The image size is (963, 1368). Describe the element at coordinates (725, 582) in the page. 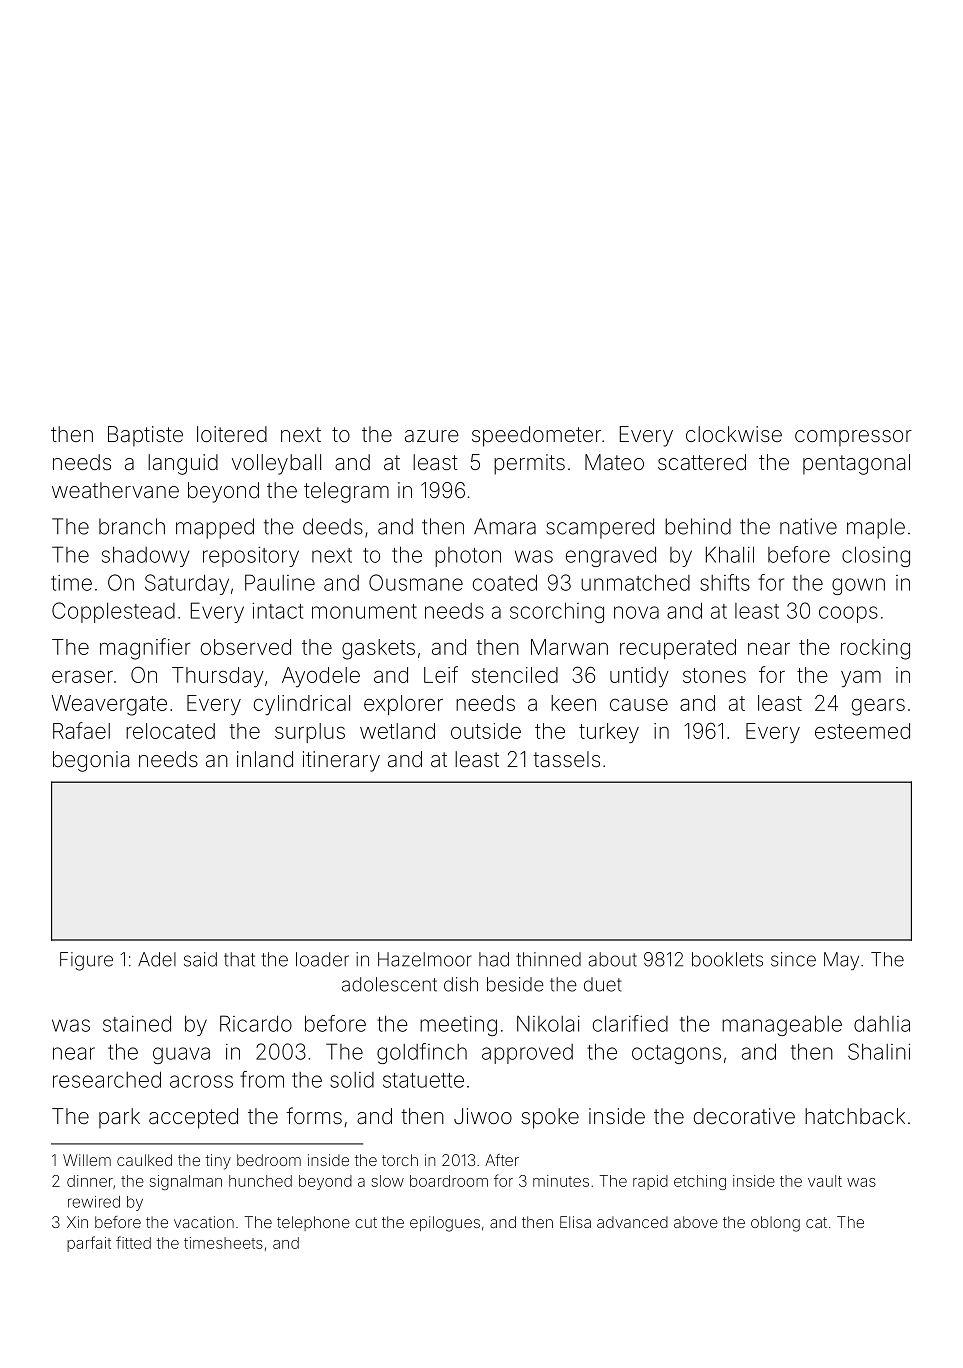

I see `shifts` at that location.
